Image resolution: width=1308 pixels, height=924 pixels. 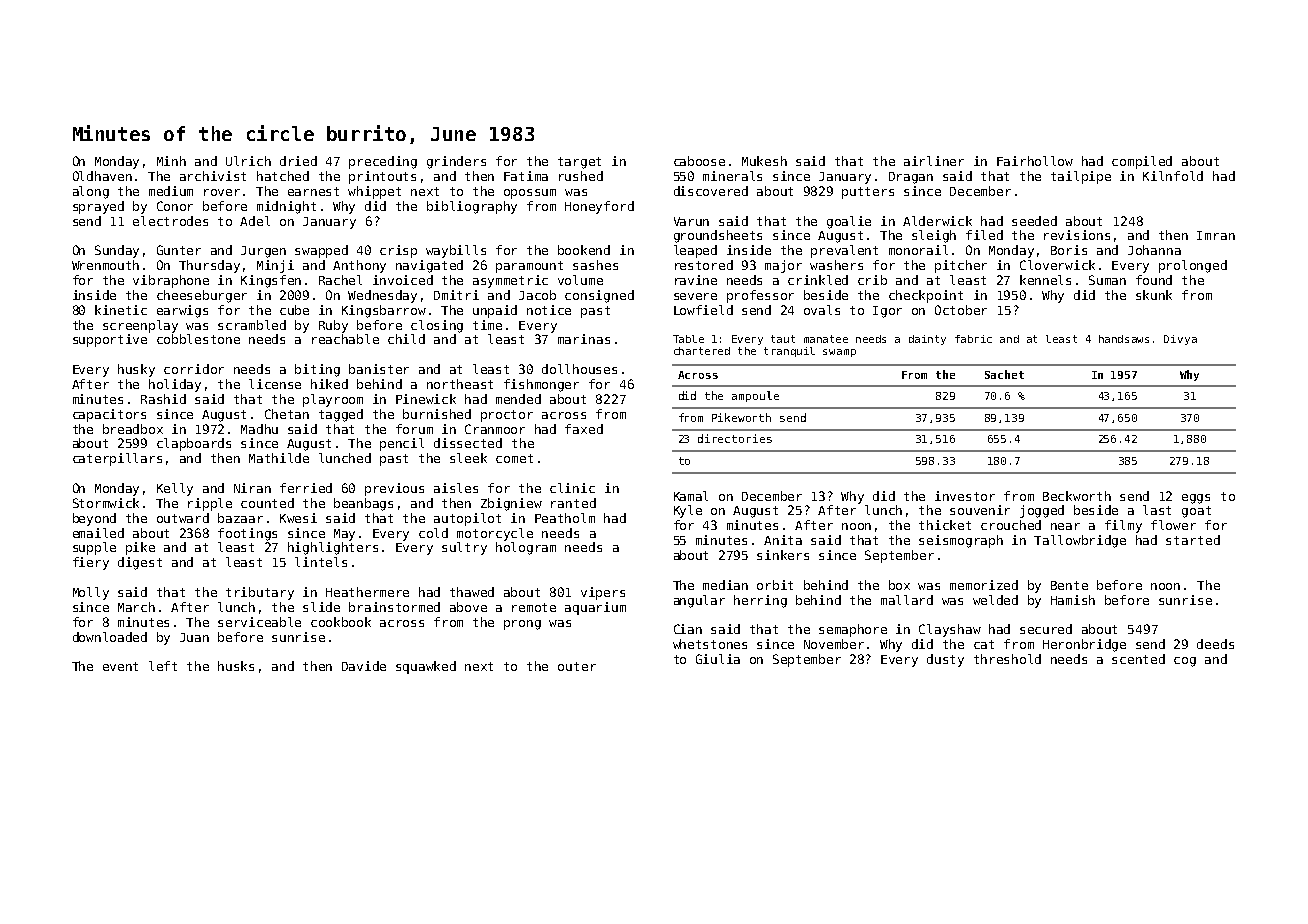 What do you see at coordinates (194, 369) in the screenshot?
I see `corridor` at bounding box center [194, 369].
